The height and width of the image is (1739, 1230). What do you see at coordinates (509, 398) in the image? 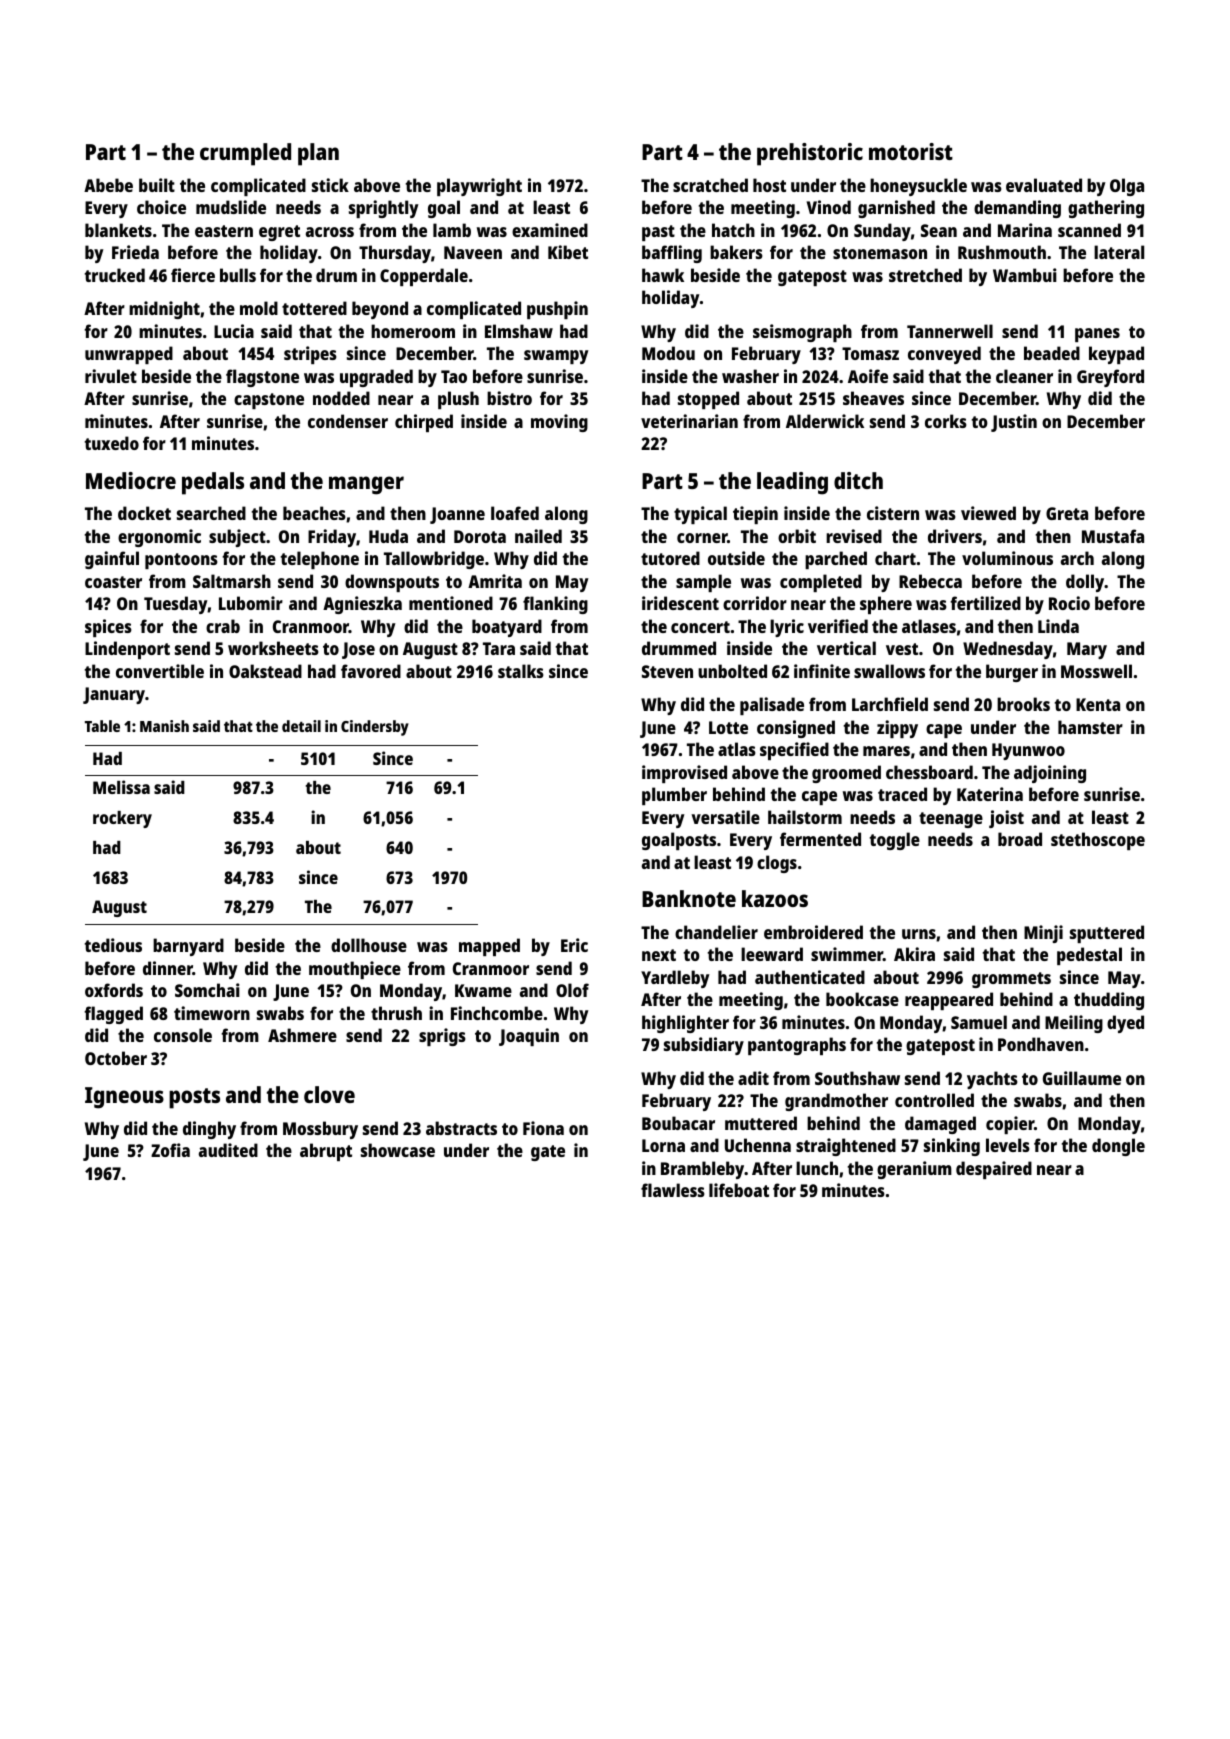
I see `bistro` at bounding box center [509, 398].
